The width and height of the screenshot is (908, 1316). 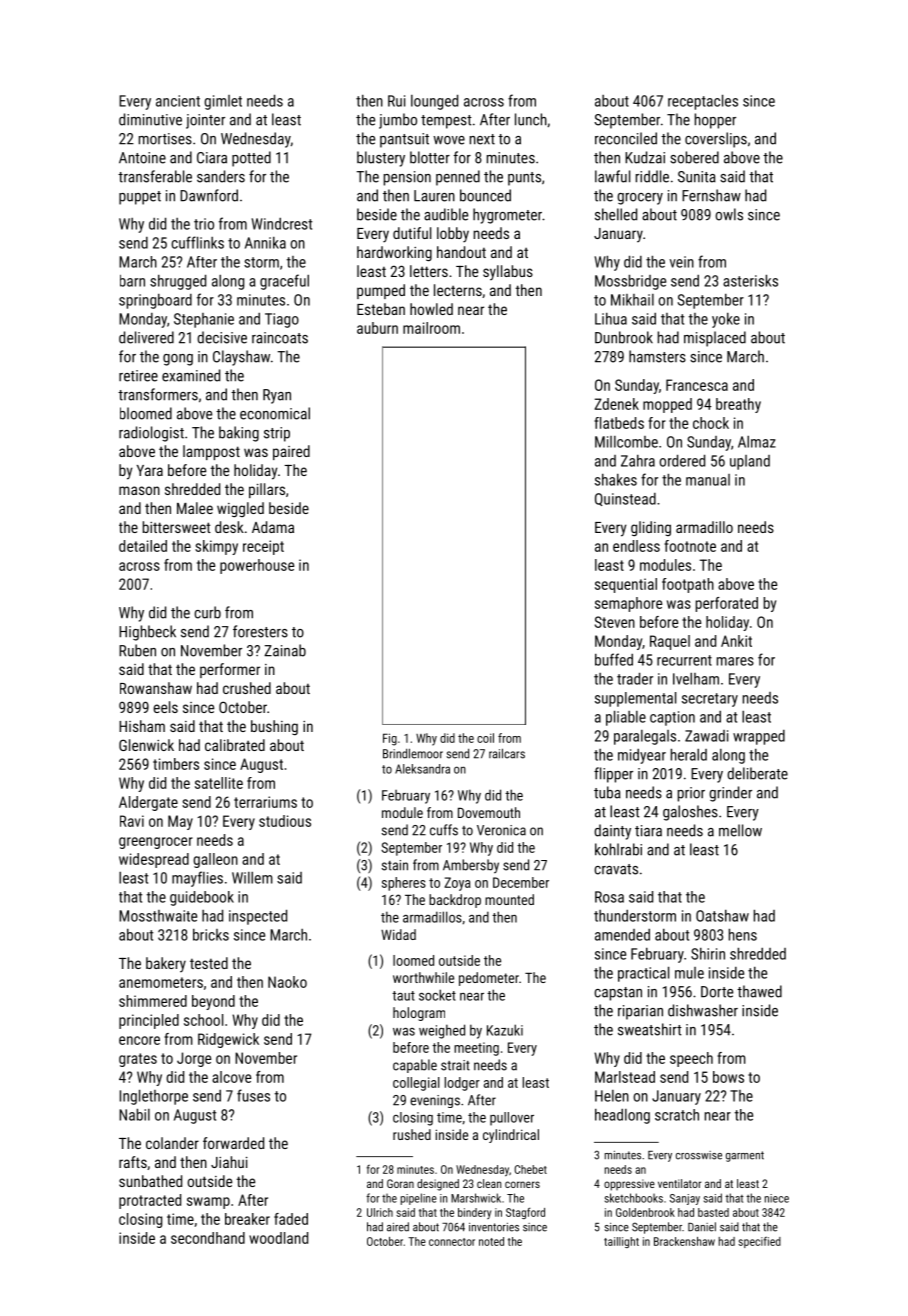 What do you see at coordinates (703, 1010) in the screenshot?
I see `dishwasher` at bounding box center [703, 1010].
